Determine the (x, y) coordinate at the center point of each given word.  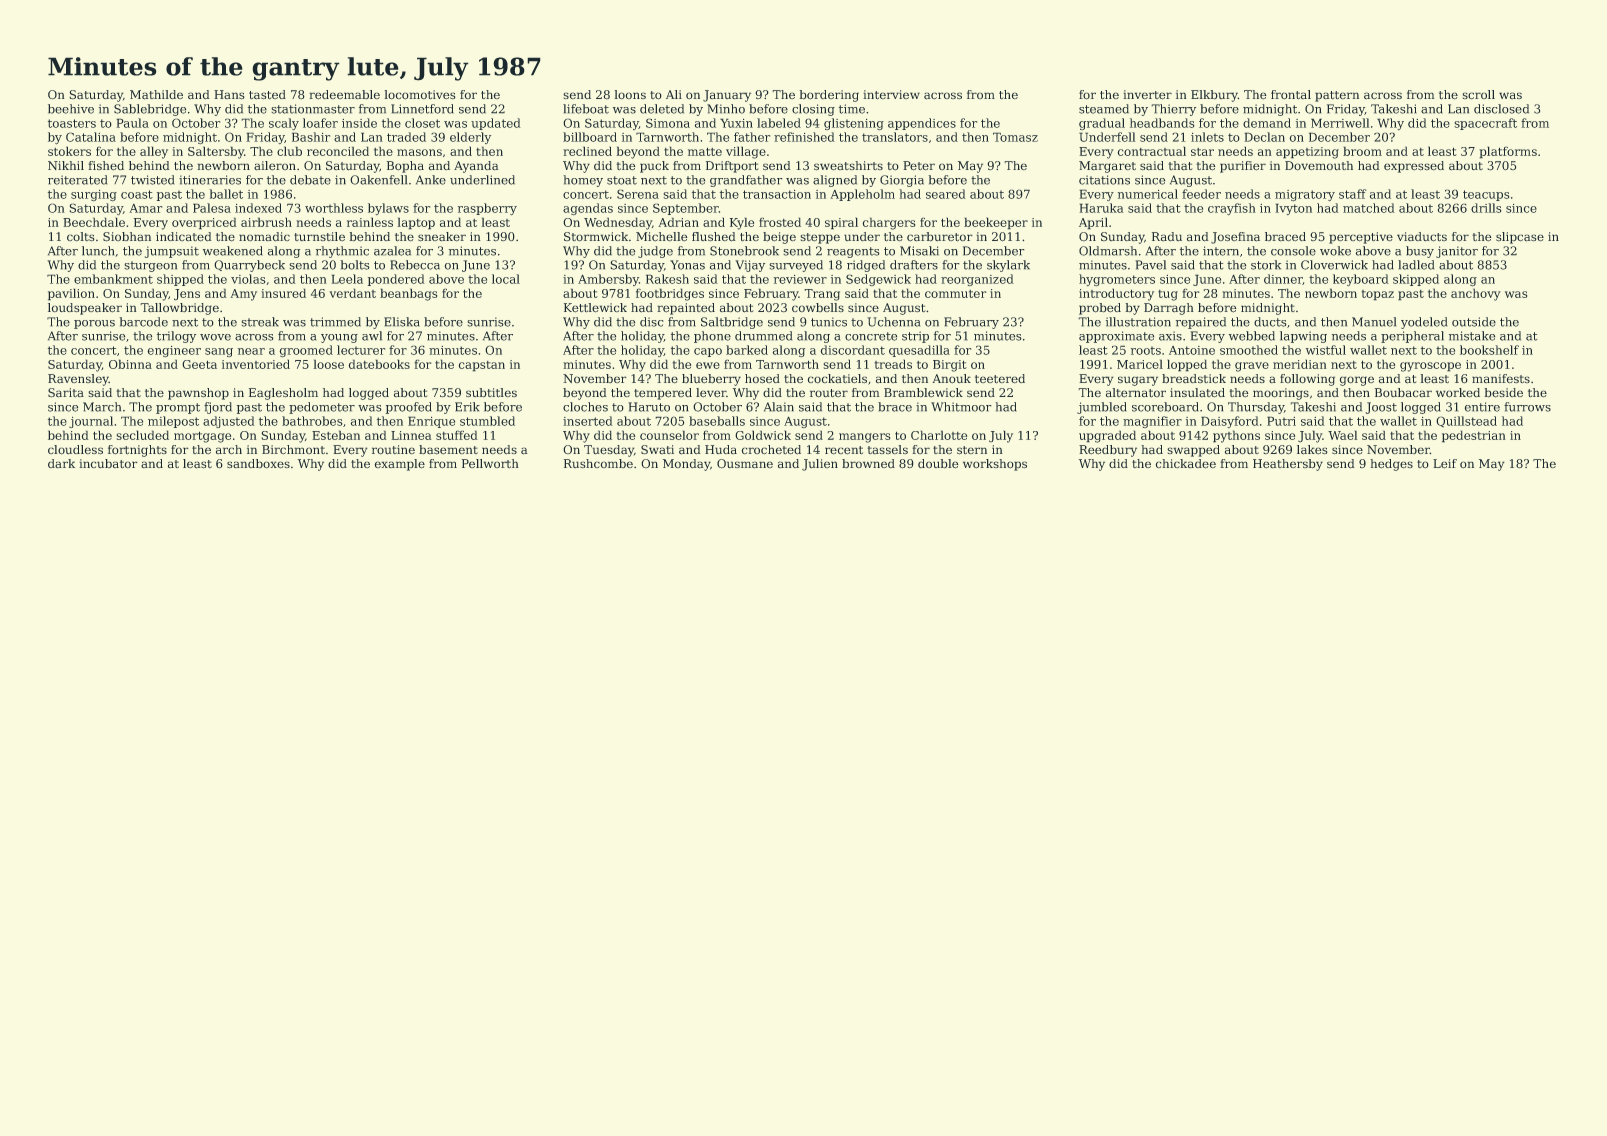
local (506, 279)
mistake (1472, 336)
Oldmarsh (1108, 251)
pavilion (71, 294)
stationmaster (313, 109)
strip (915, 337)
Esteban (336, 435)
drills (1486, 208)
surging (94, 196)
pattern (1337, 96)
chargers (888, 223)
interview (891, 95)
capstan (481, 366)
